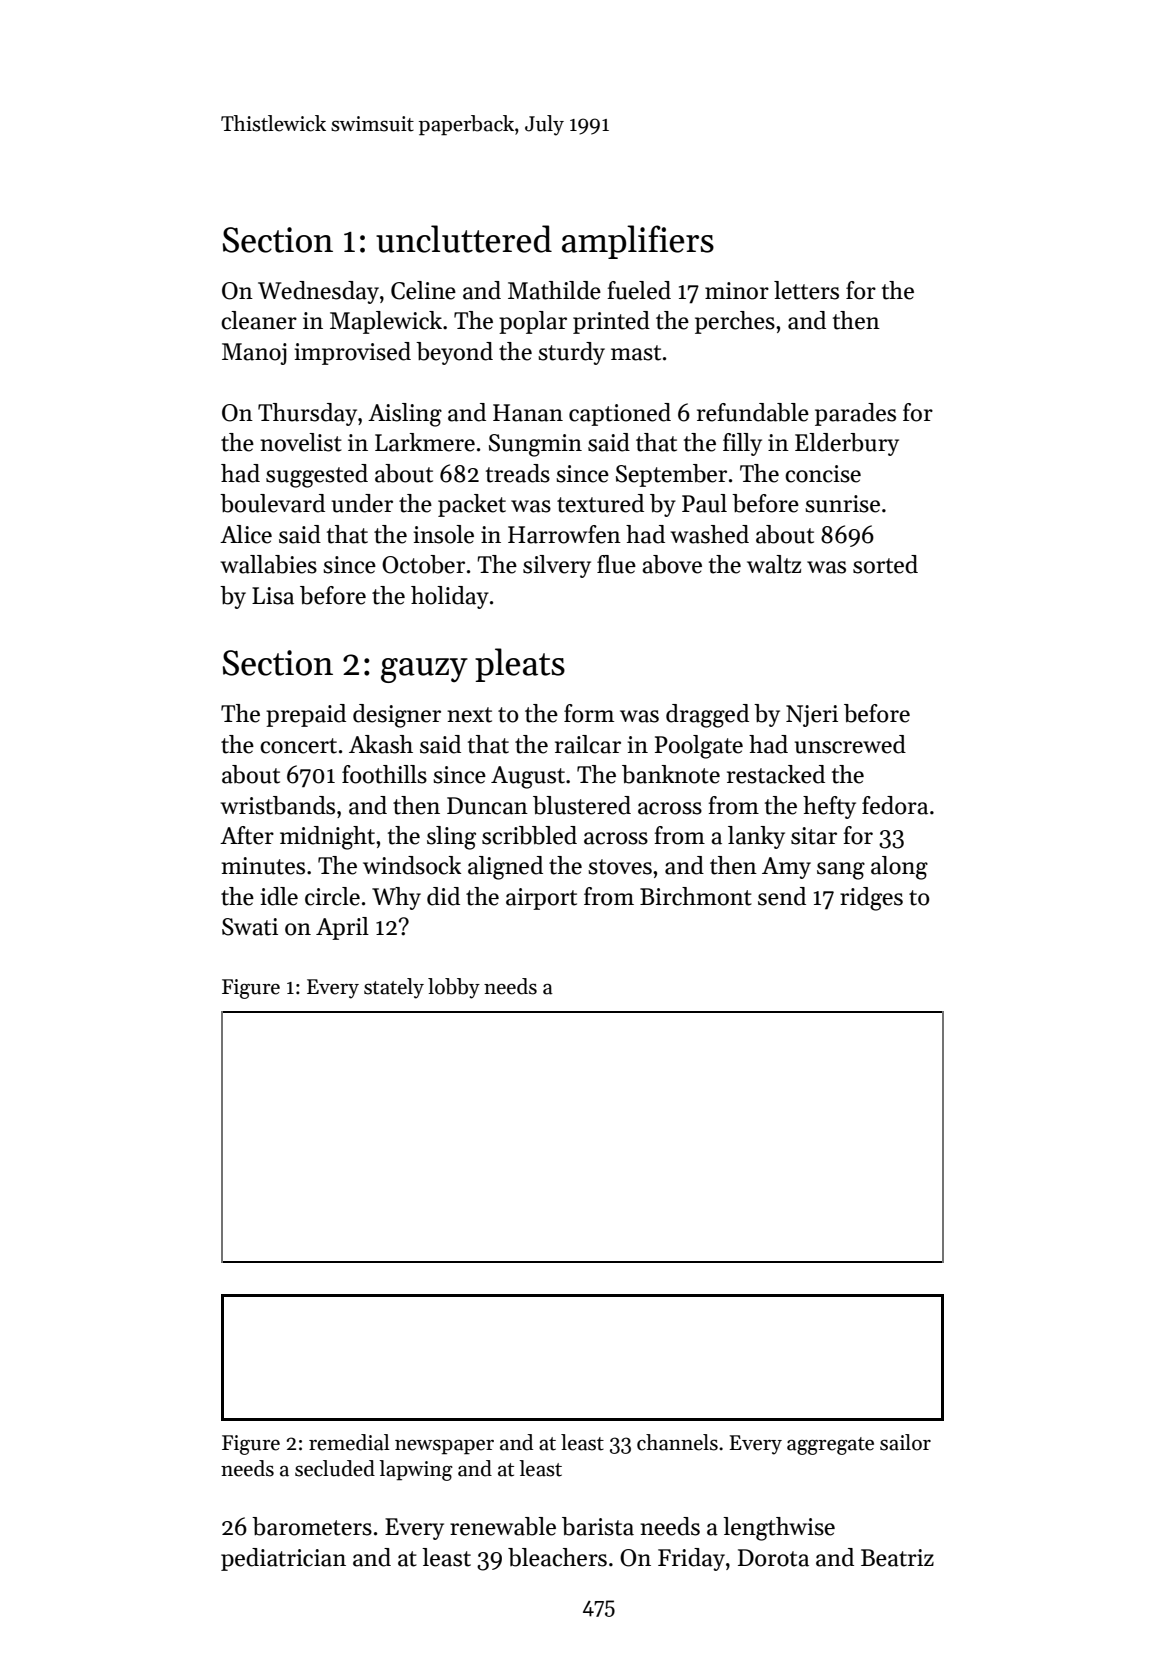 This screenshot has width=1165, height=1654. Describe the element at coordinates (464, 239) in the screenshot. I see `uncluttered` at that location.
